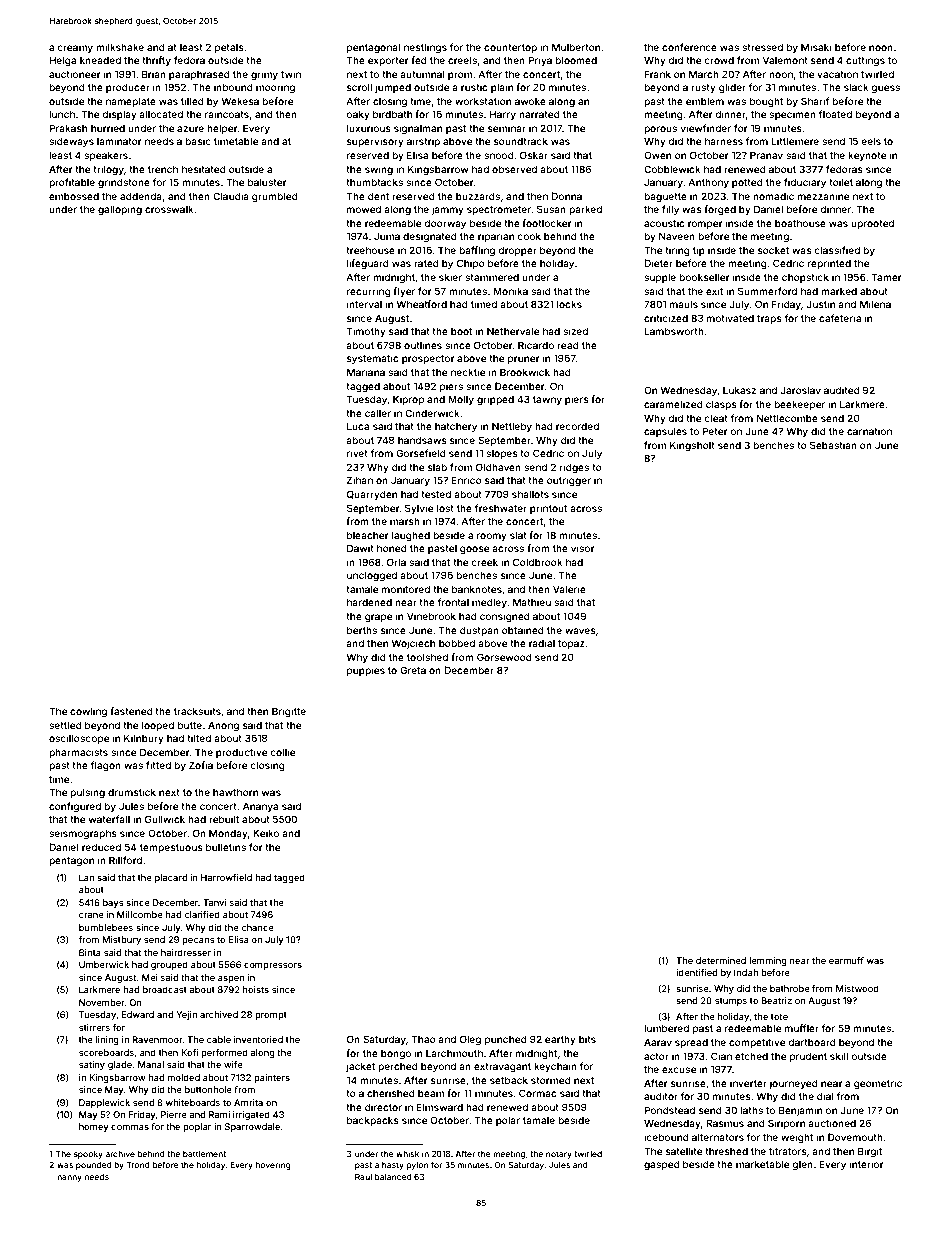 This image has height=1233, width=952. What do you see at coordinates (534, 155) in the image?
I see `Oskar` at bounding box center [534, 155].
